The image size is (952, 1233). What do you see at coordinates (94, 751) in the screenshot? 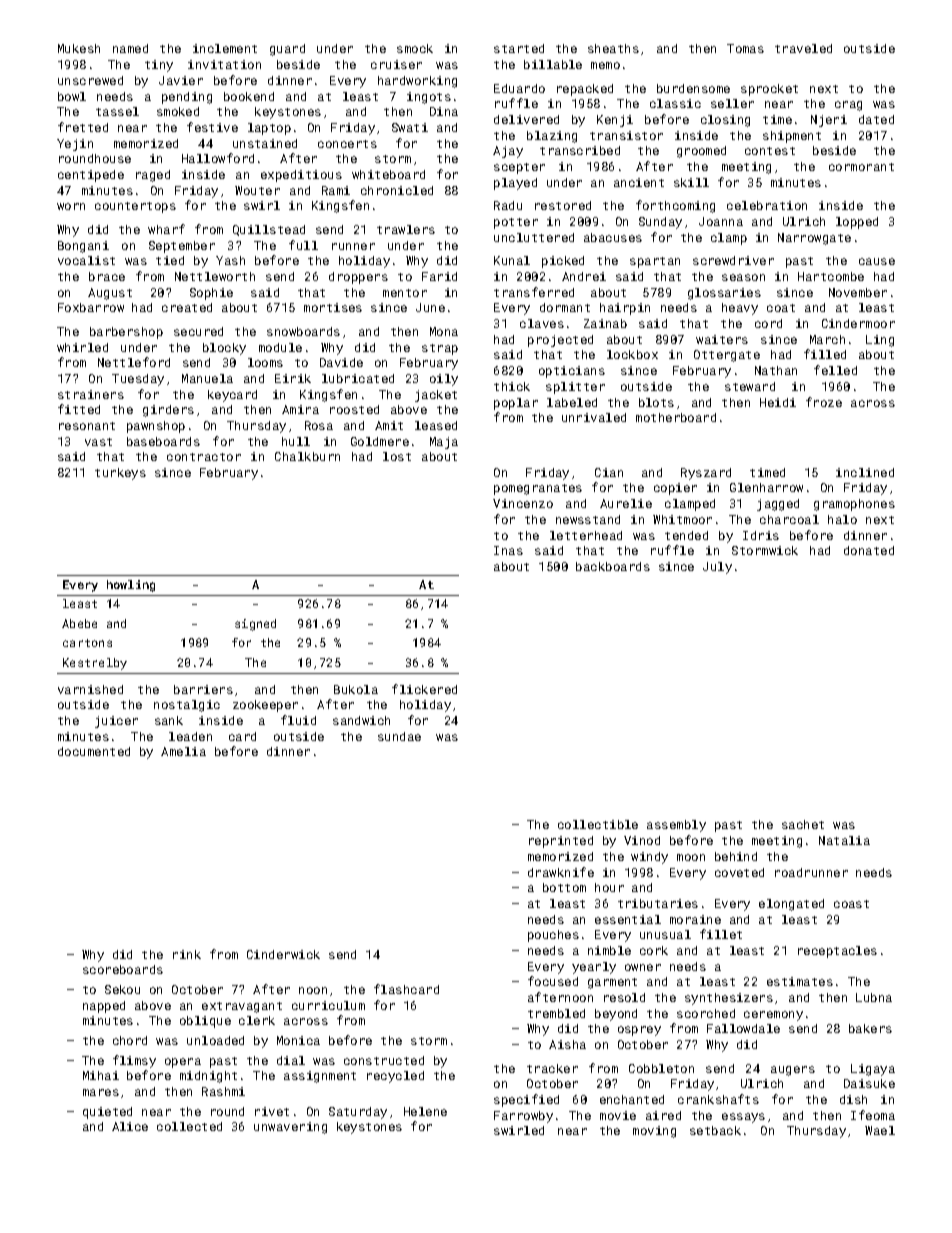
I see `documented` at bounding box center [94, 751].
